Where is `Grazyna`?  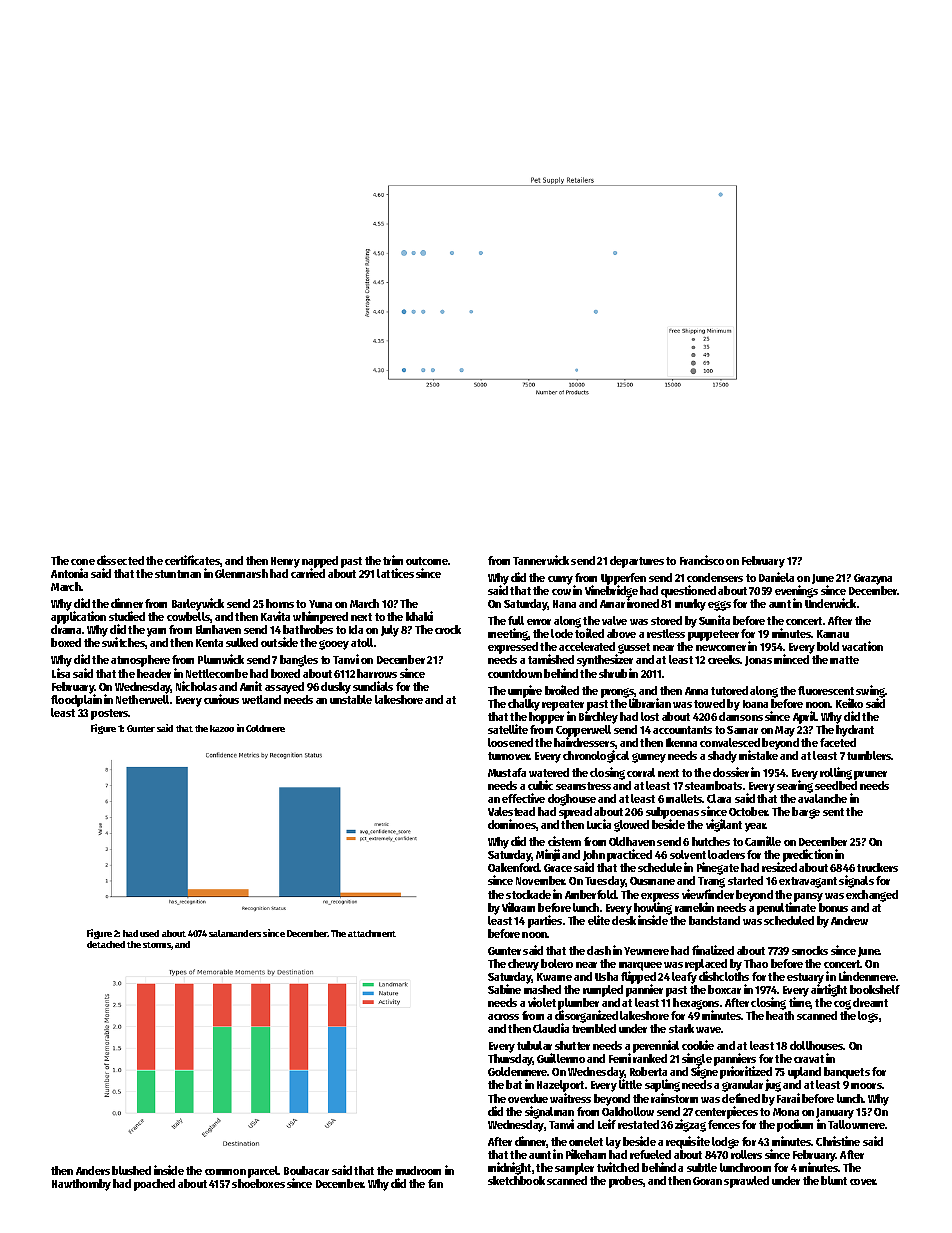
Grazyna is located at coordinates (873, 579).
